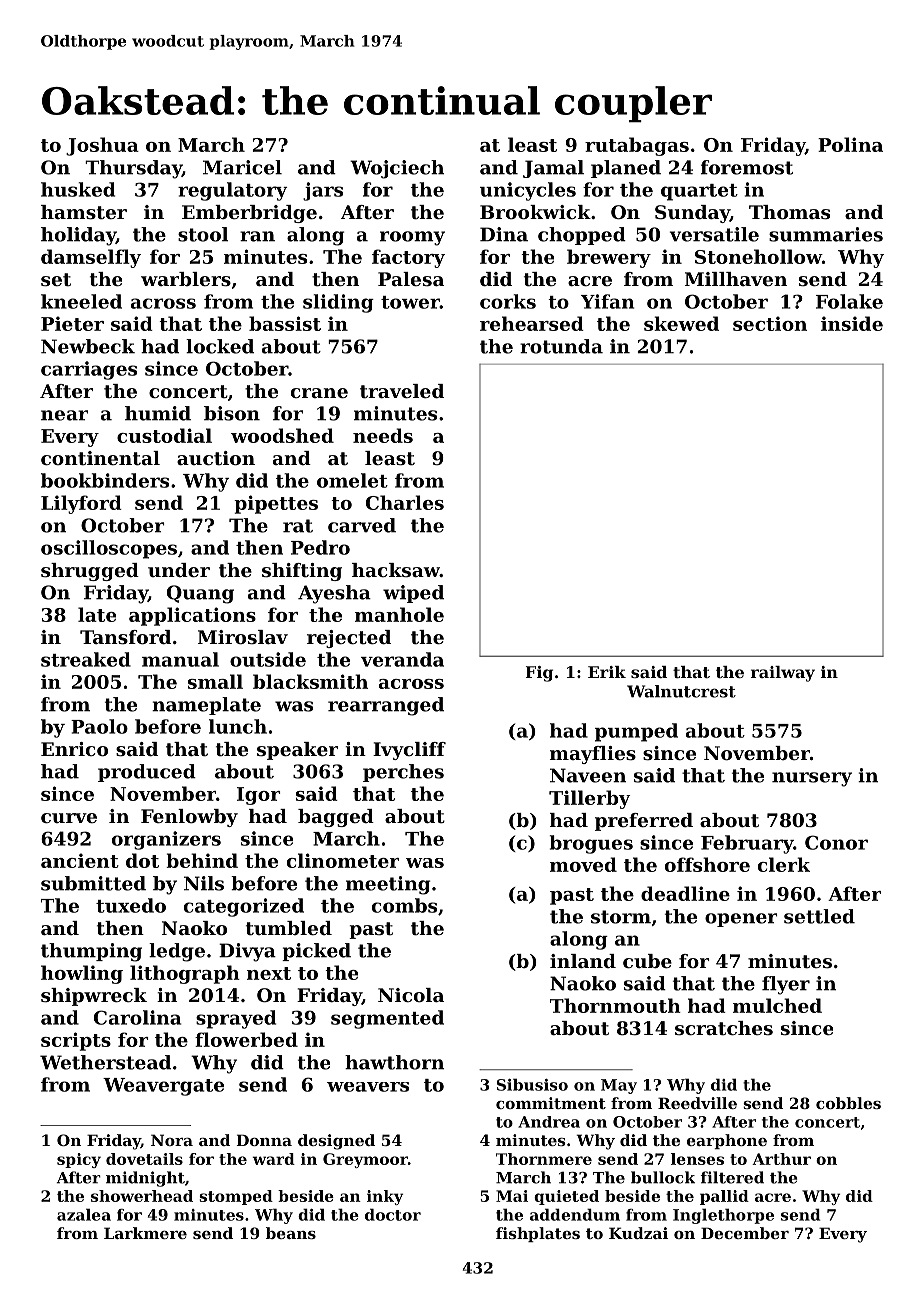 This screenshot has width=924, height=1308. What do you see at coordinates (145, 1233) in the screenshot?
I see `Larkmere` at bounding box center [145, 1233].
